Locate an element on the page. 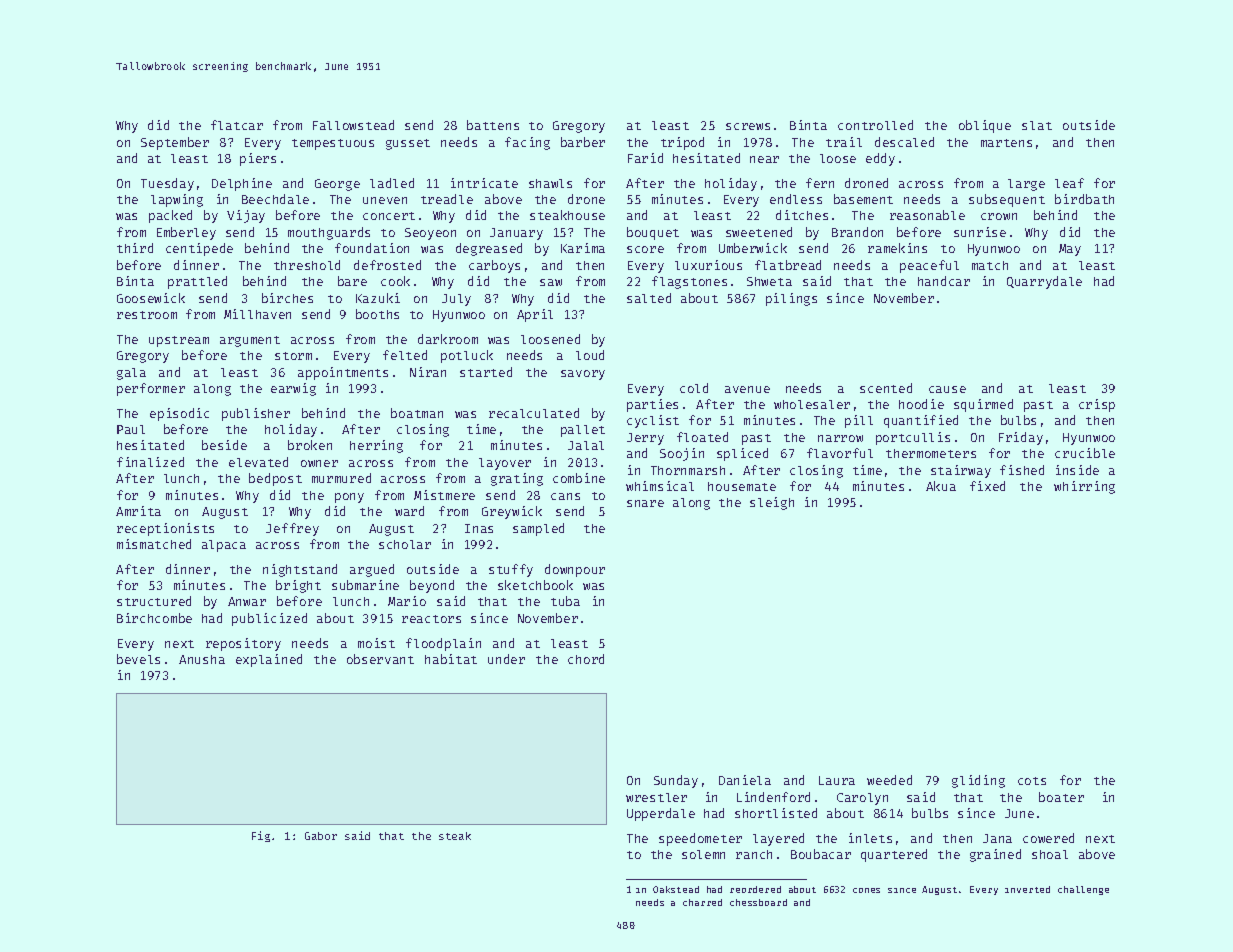 This page has width=1233, height=952. Farid is located at coordinates (645, 158).
